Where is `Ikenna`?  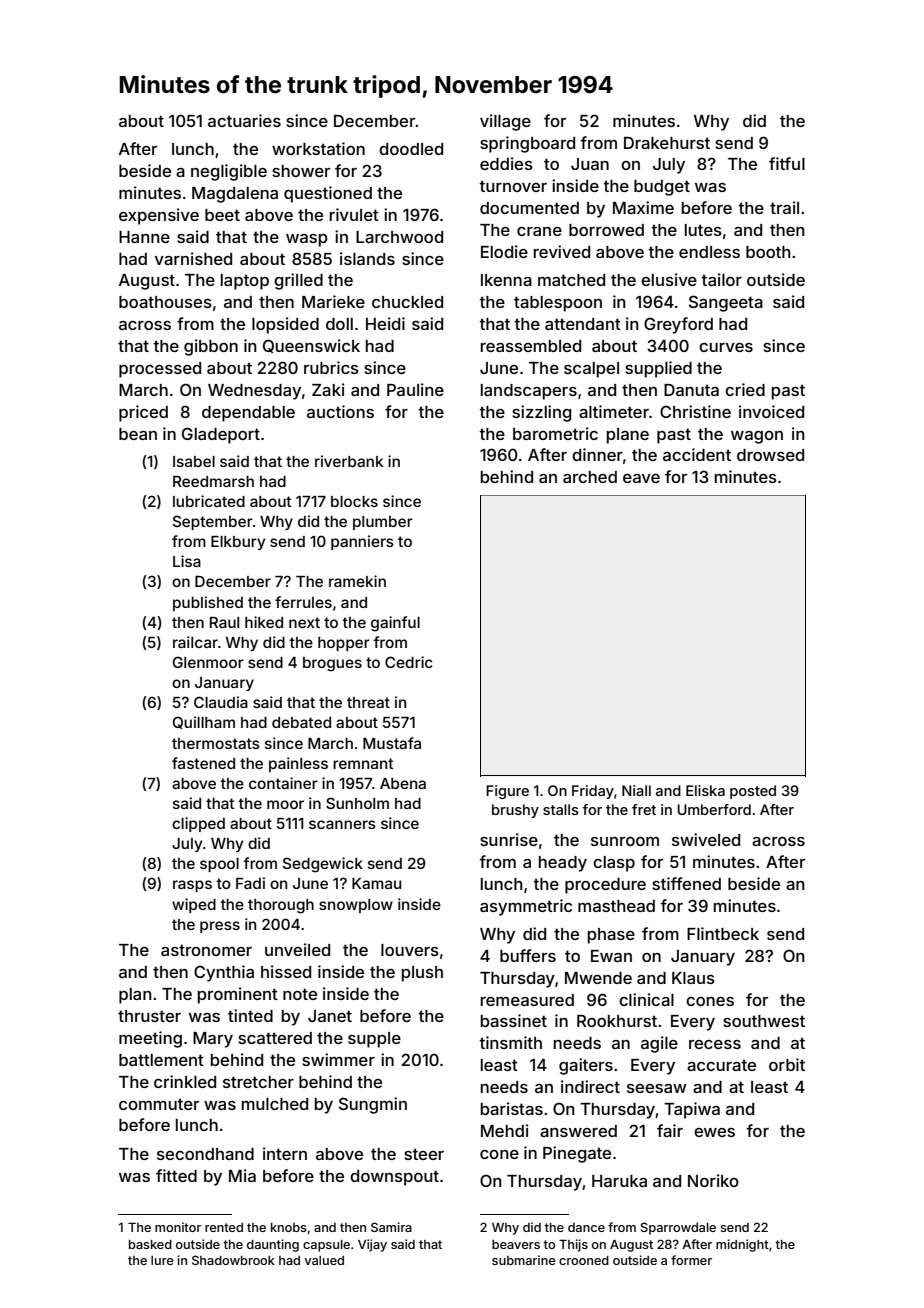 Ikenna is located at coordinates (506, 280).
